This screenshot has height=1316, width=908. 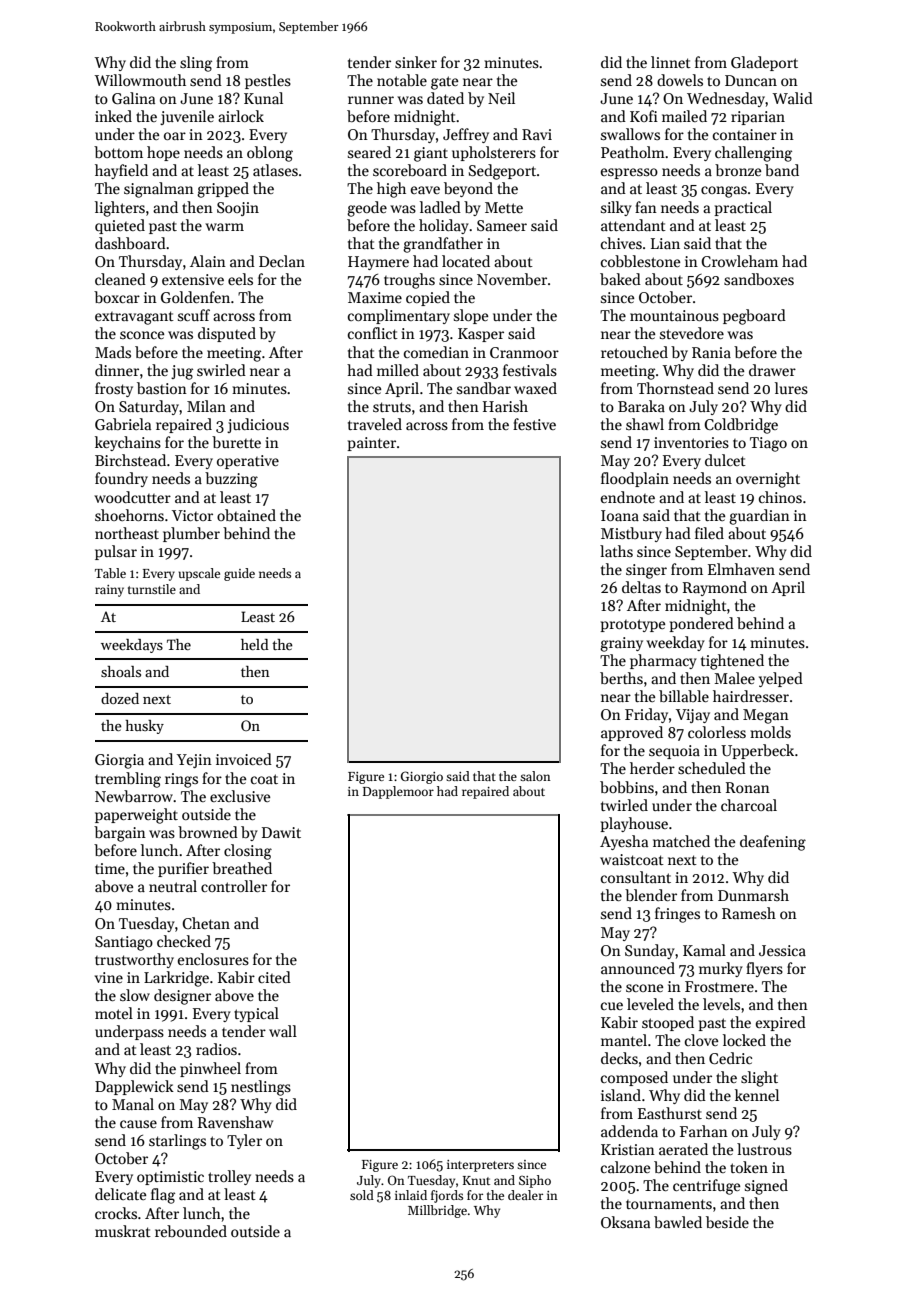 What do you see at coordinates (240, 796) in the screenshot?
I see `exclusive` at bounding box center [240, 796].
